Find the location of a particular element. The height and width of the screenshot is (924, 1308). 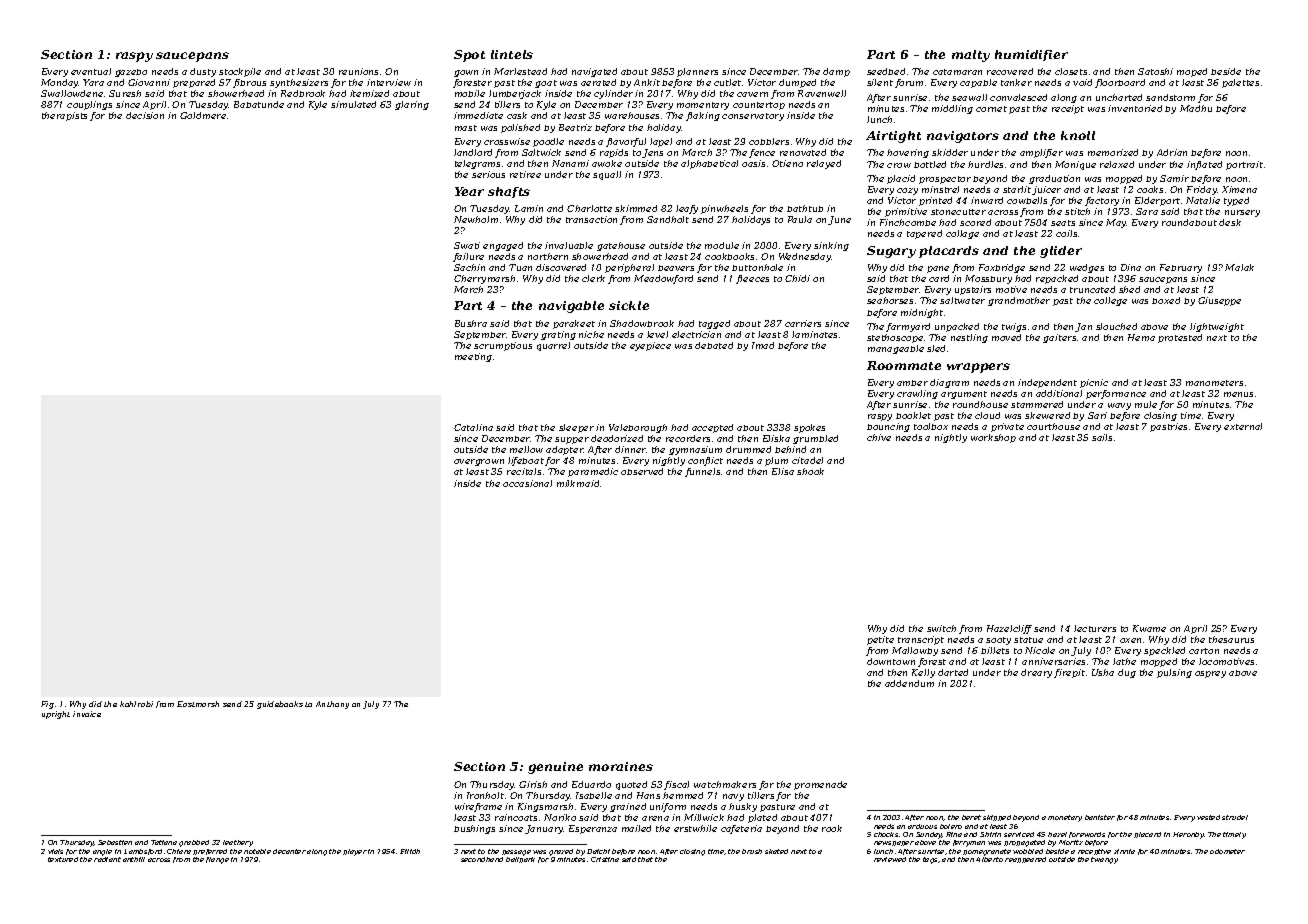

osprey is located at coordinates (1210, 674).
